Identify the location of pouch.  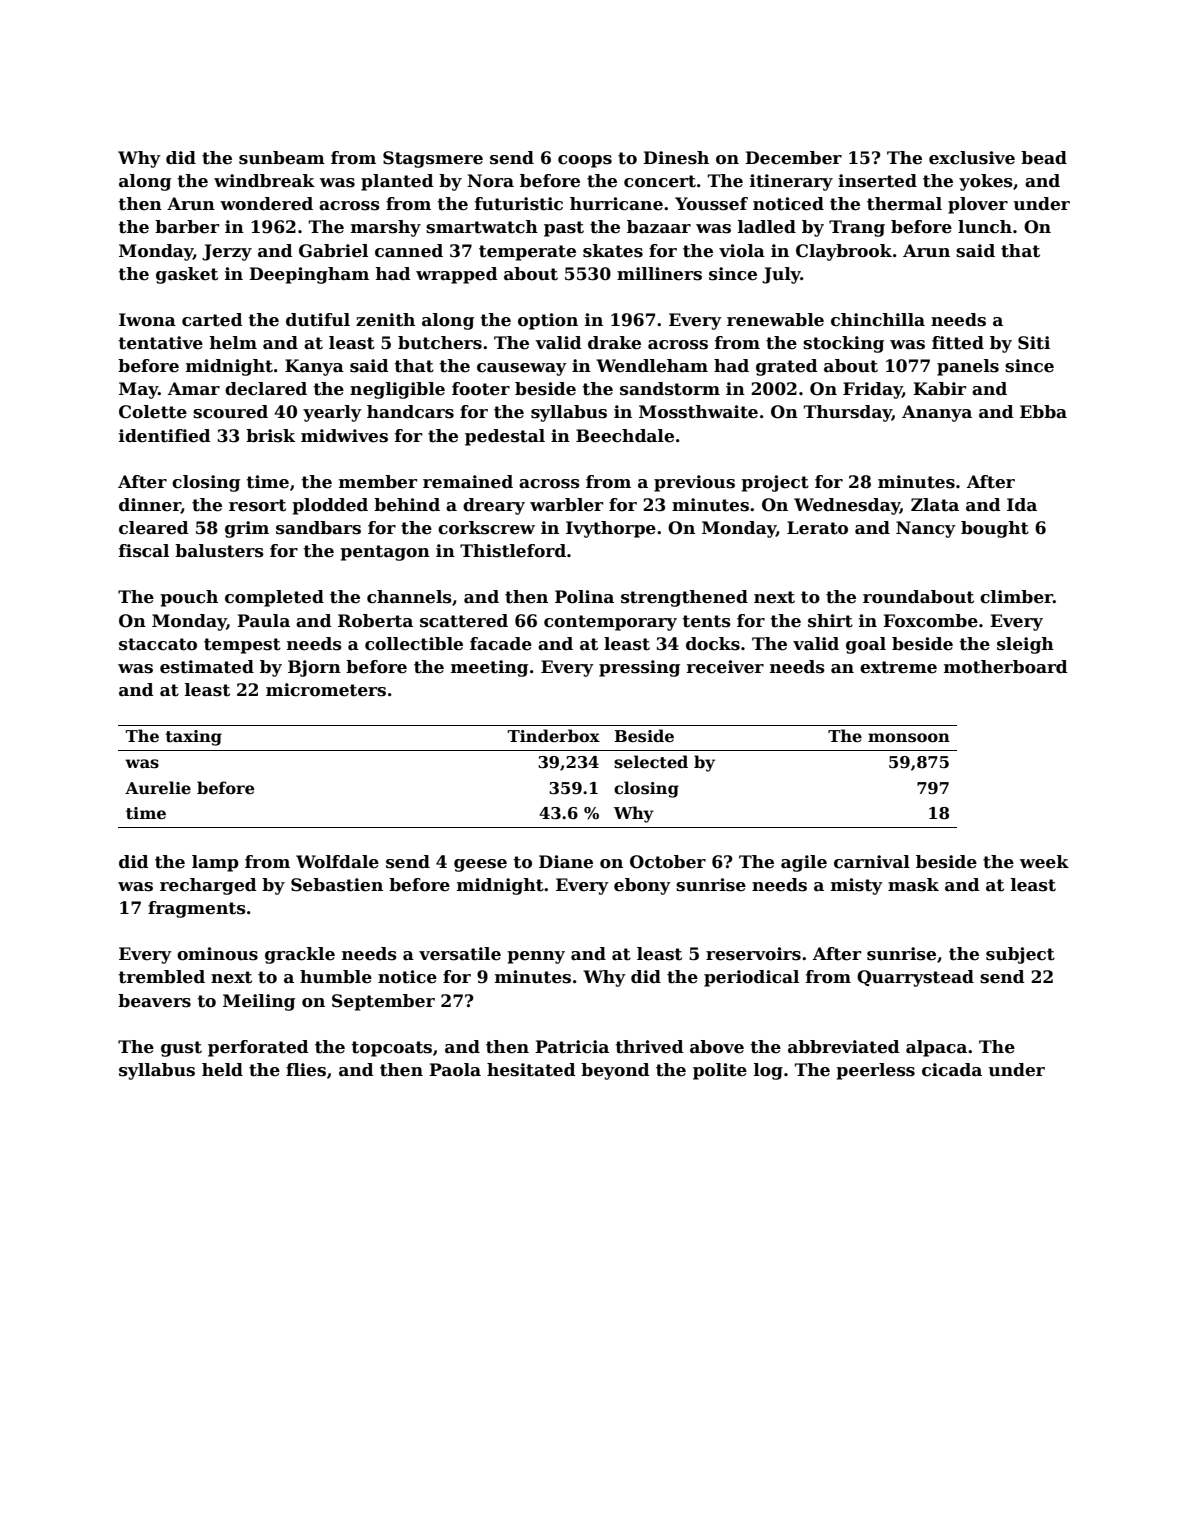
(189, 598).
